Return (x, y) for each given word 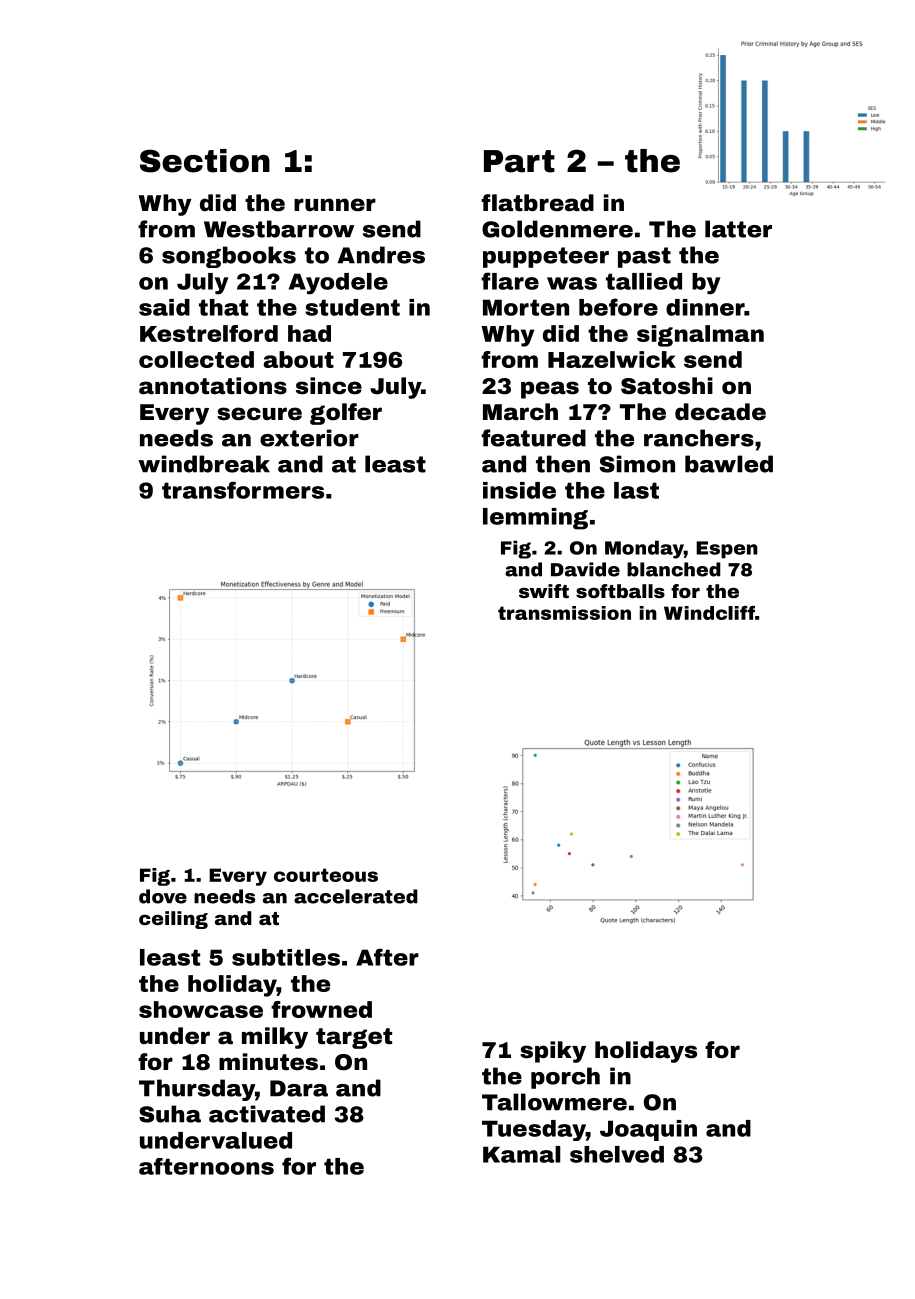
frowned (321, 1009)
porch (565, 1078)
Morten (526, 307)
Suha (170, 1114)
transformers (243, 490)
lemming (535, 519)
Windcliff (709, 613)
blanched (674, 569)
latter (738, 229)
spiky (553, 1052)
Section (205, 161)
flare (510, 281)
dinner (705, 307)
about (298, 359)
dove (163, 896)
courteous (326, 875)
